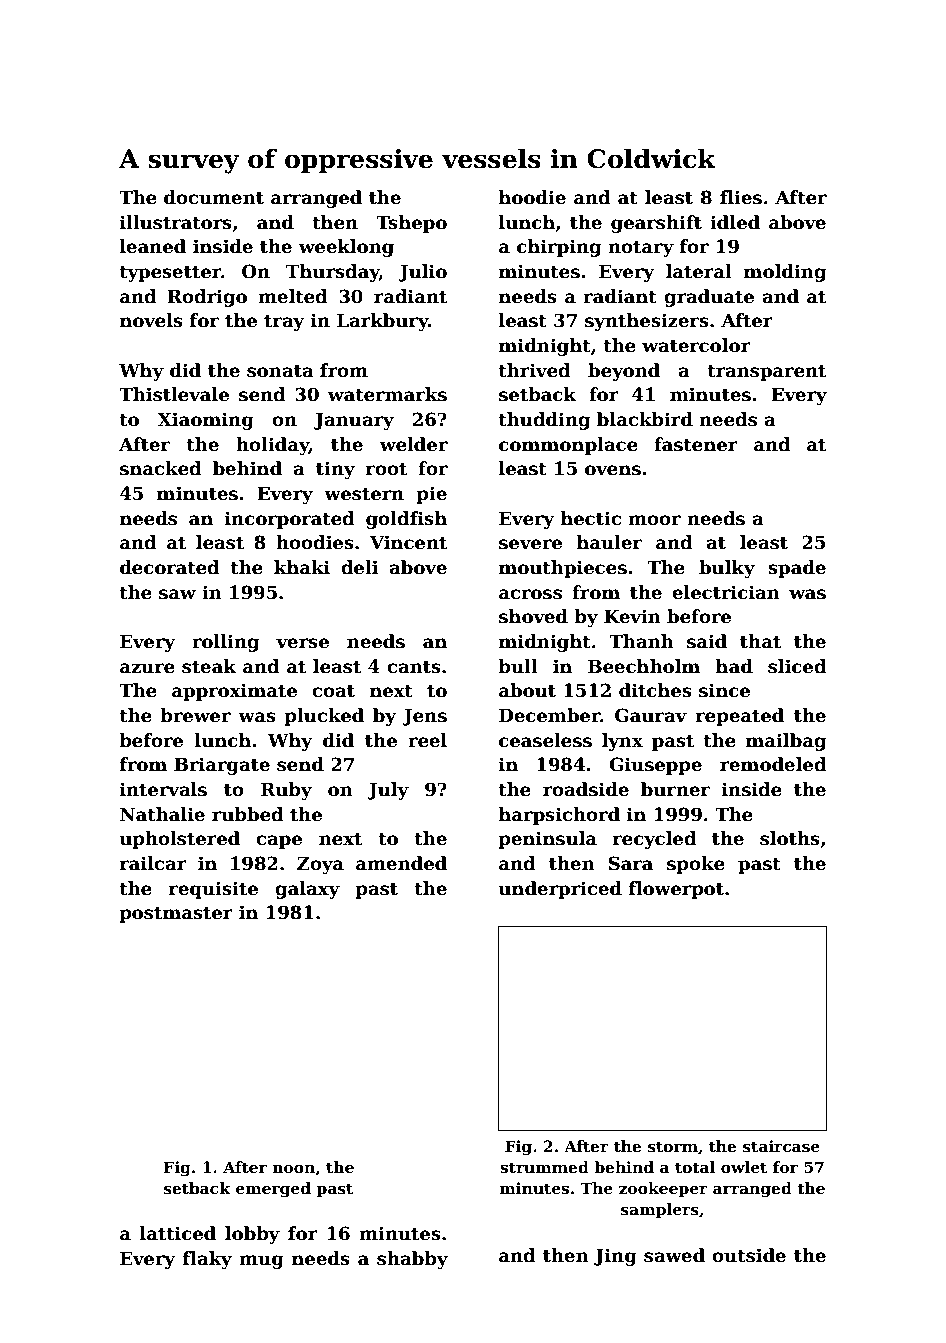  What do you see at coordinates (412, 1260) in the page?
I see `shabby` at bounding box center [412, 1260].
